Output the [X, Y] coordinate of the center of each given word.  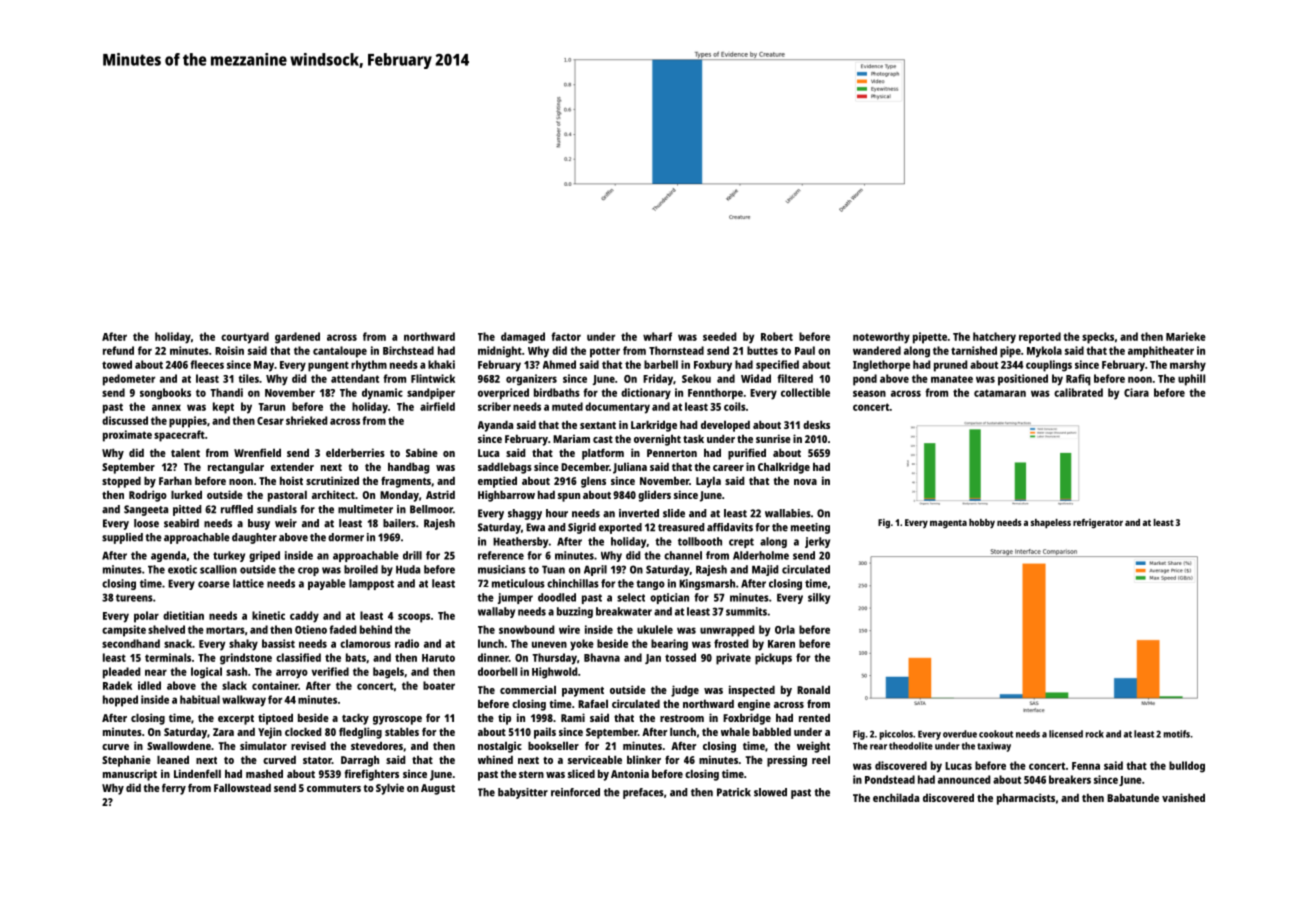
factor [566, 336]
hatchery [994, 338]
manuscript [130, 775]
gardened [297, 338]
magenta [948, 524]
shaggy [525, 514]
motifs [1177, 734]
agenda [168, 556]
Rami [573, 717]
